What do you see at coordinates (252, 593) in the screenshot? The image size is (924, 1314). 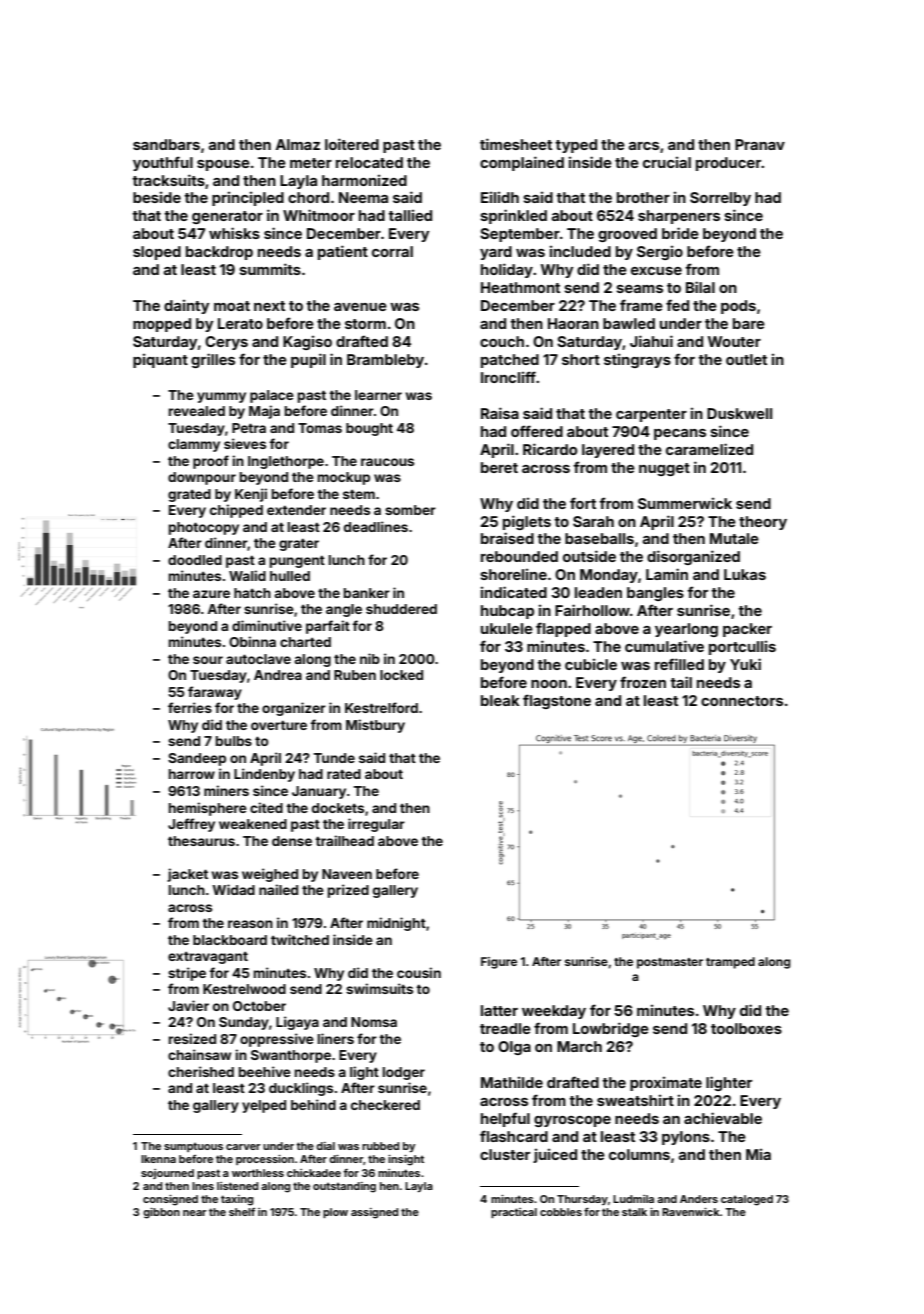 I see `hatch` at bounding box center [252, 593].
